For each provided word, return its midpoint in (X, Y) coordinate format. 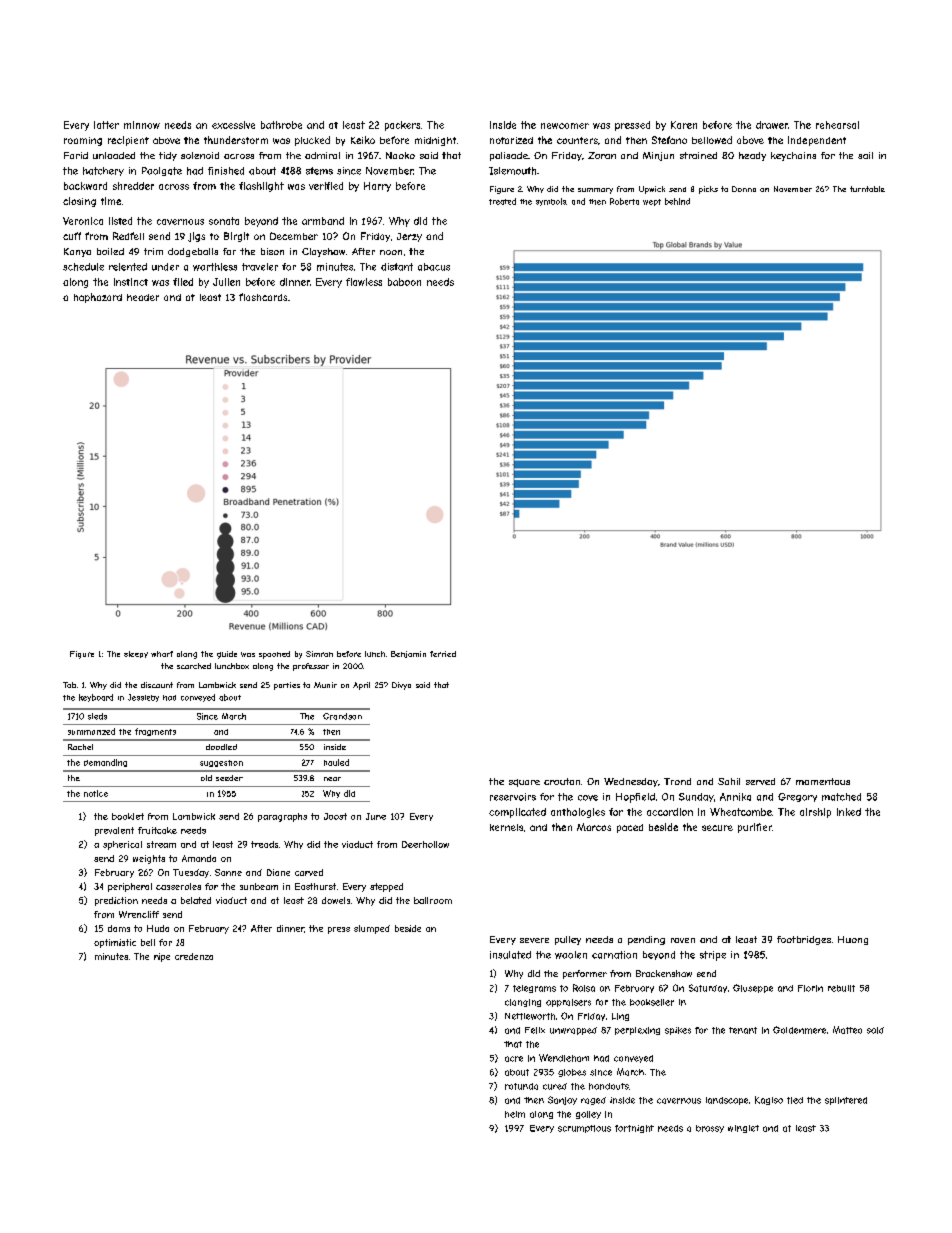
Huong (853, 940)
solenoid (200, 155)
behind (677, 201)
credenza (194, 956)
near (332, 779)
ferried (443, 654)
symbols (551, 202)
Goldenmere (799, 1030)
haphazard (98, 298)
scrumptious (584, 1129)
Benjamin (408, 654)
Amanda (199, 858)
